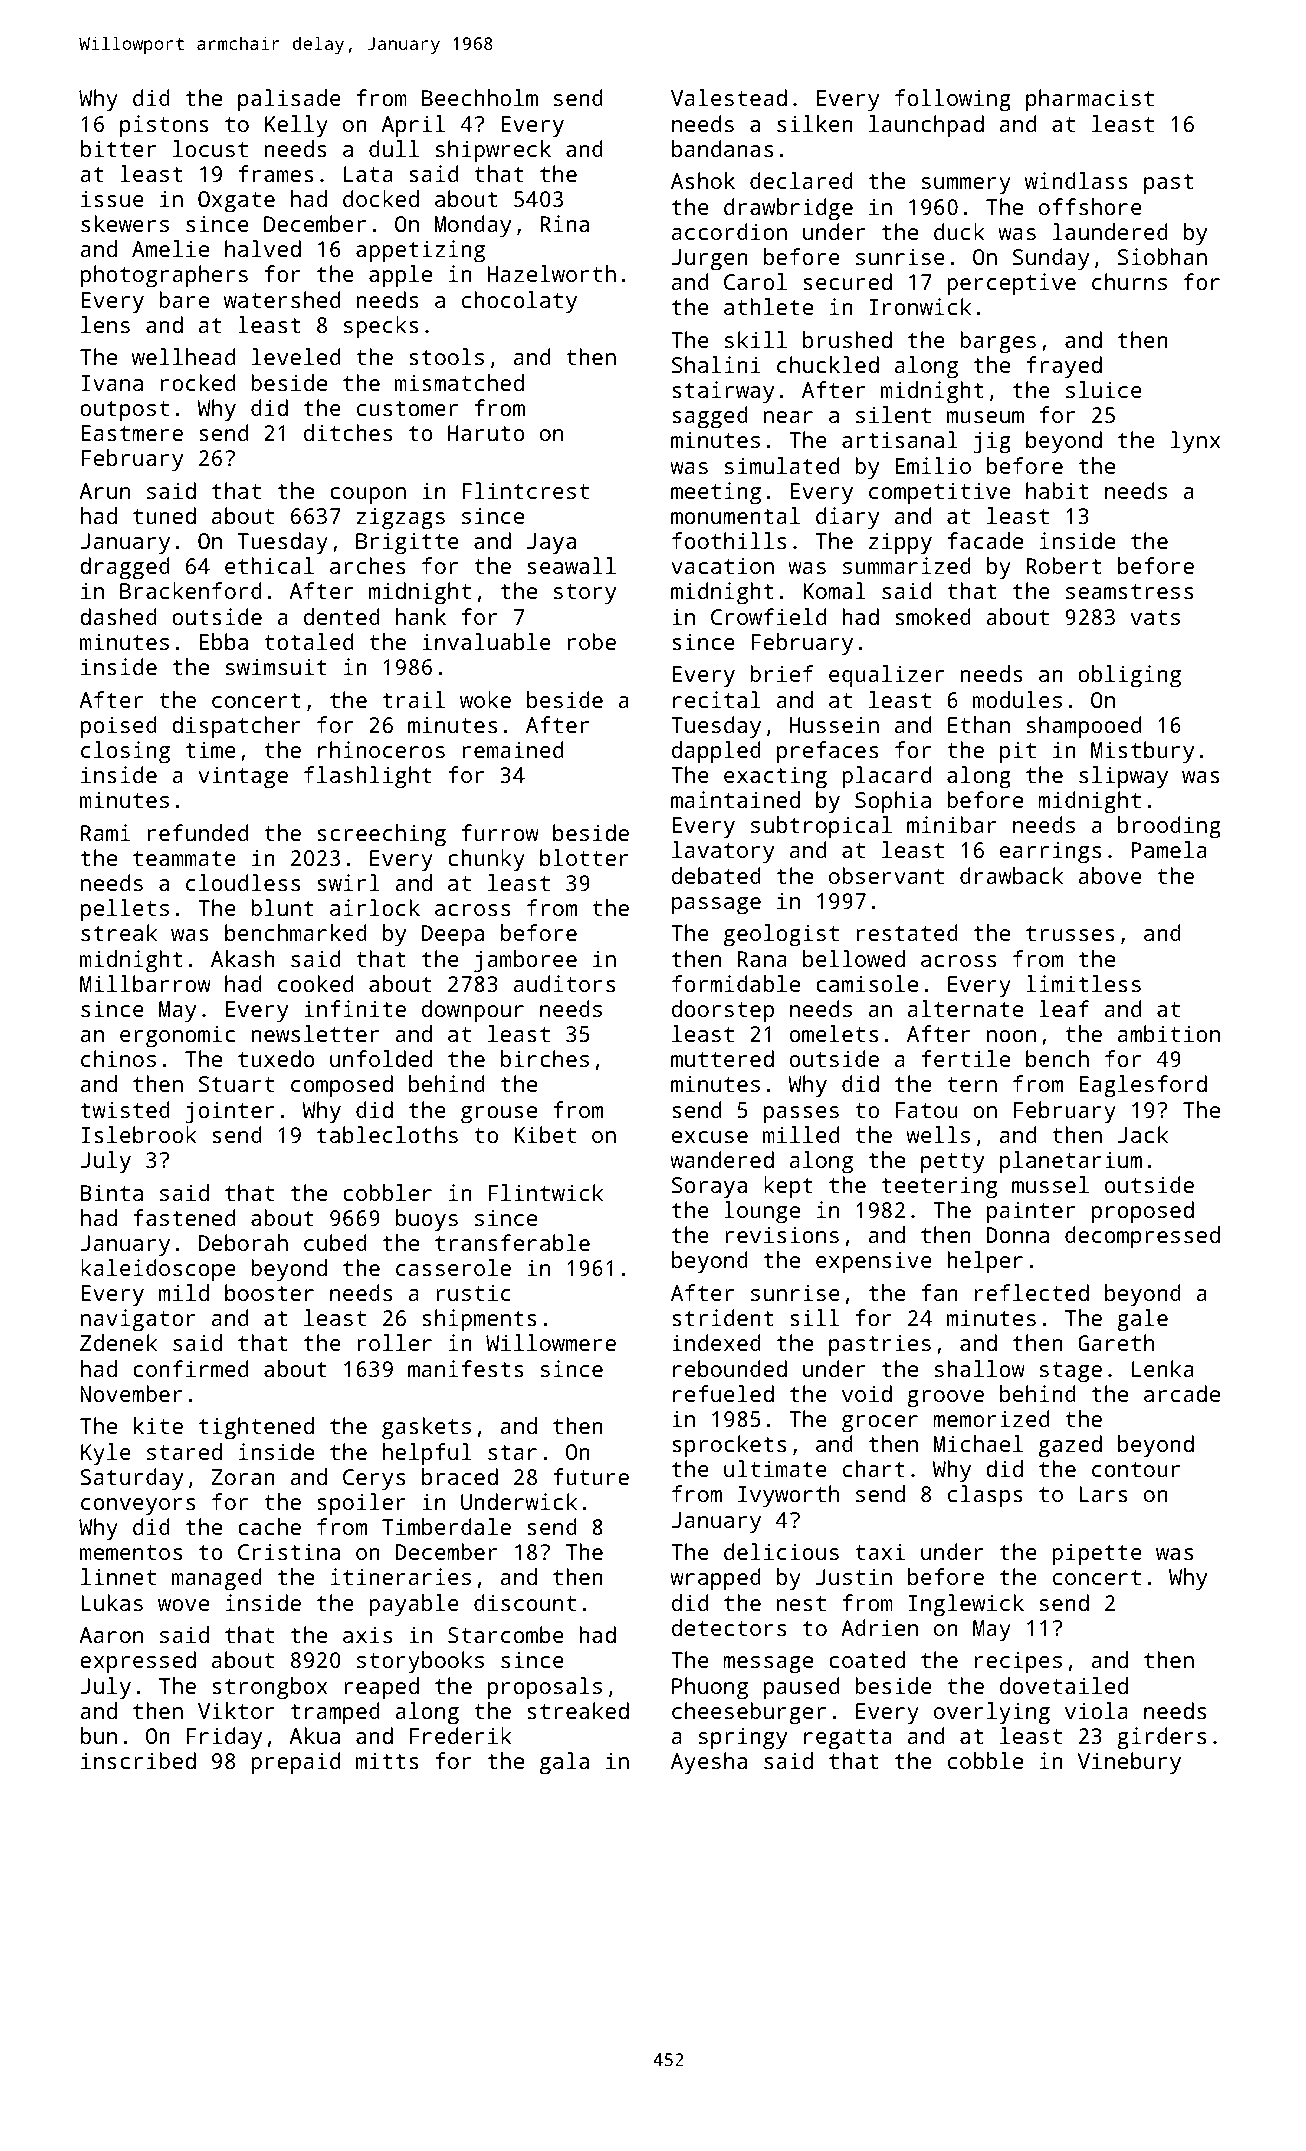 Image resolution: width=1306 pixels, height=2151 pixels. What do you see at coordinates (381, 327) in the screenshot?
I see `specks` at bounding box center [381, 327].
